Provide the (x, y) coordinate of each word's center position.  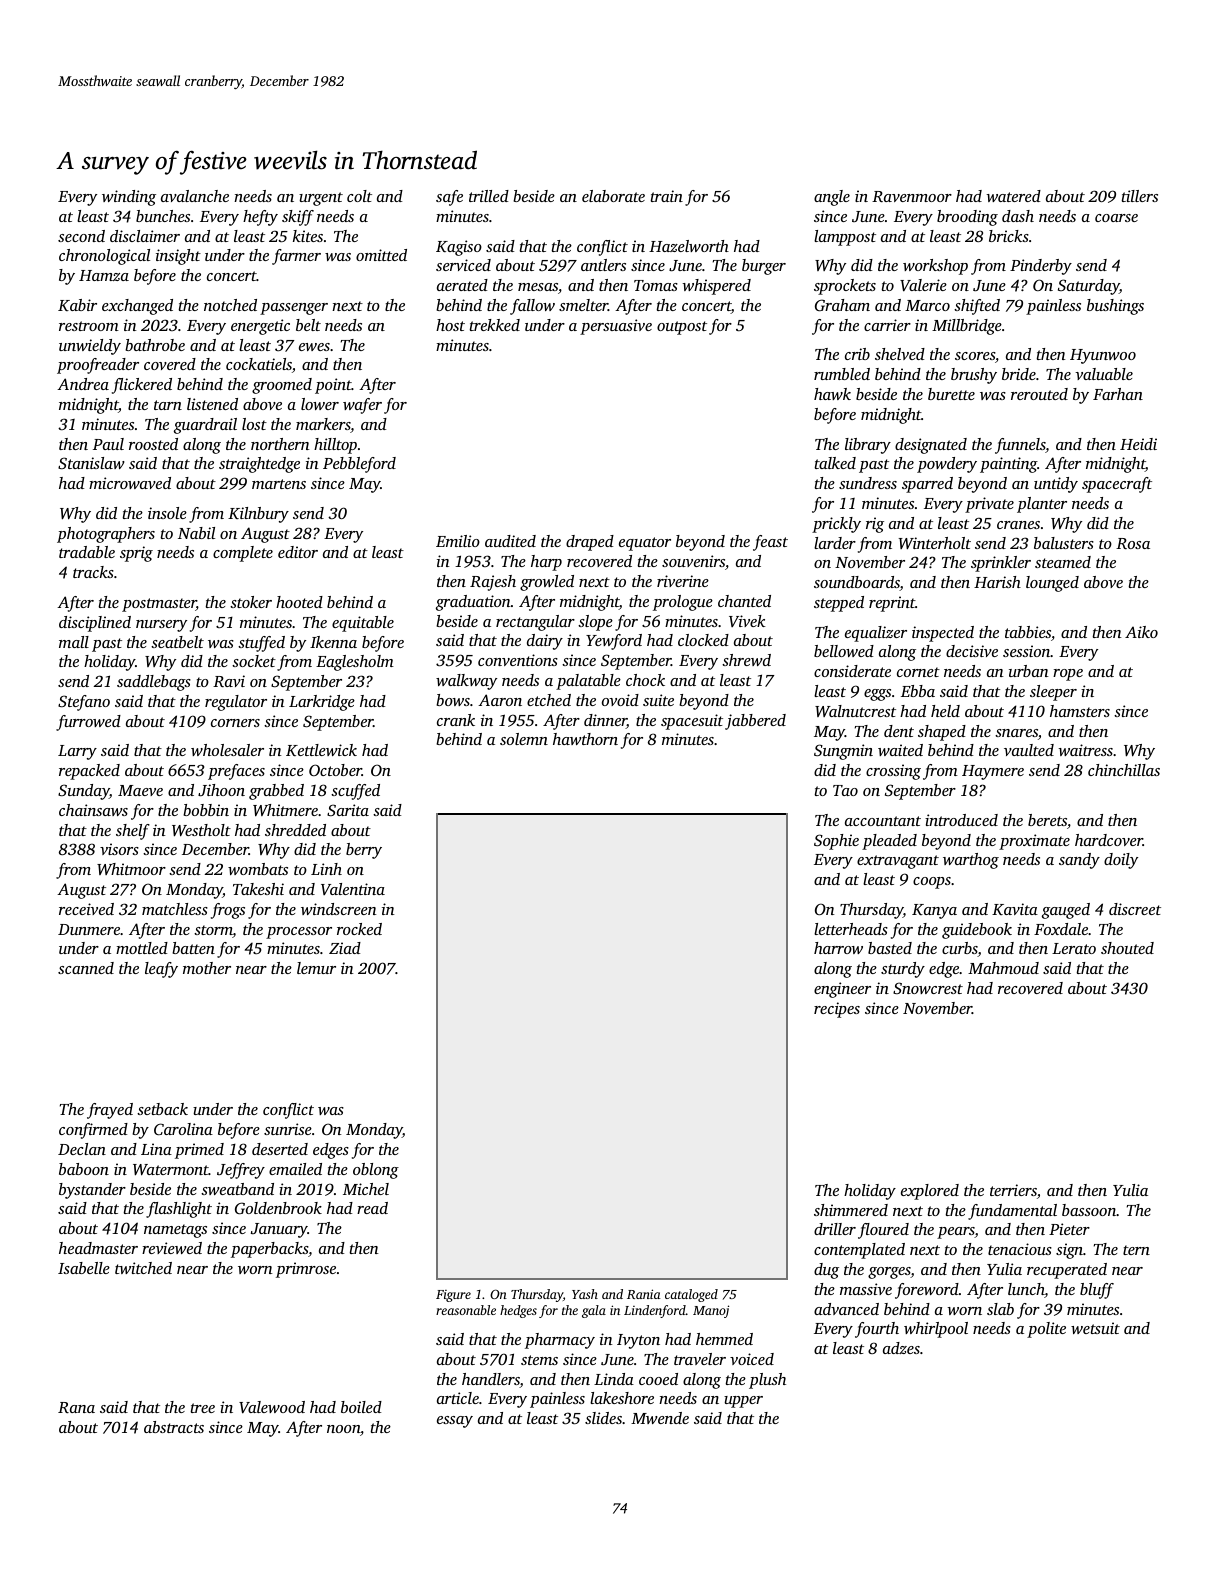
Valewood (272, 1407)
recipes (837, 1010)
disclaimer (145, 236)
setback (162, 1109)
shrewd (746, 660)
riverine (683, 581)
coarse (1116, 218)
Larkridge (322, 703)
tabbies (1028, 632)
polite (1046, 1330)
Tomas (656, 285)
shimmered (851, 1210)
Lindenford (655, 1311)
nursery (161, 626)
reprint (892, 604)
